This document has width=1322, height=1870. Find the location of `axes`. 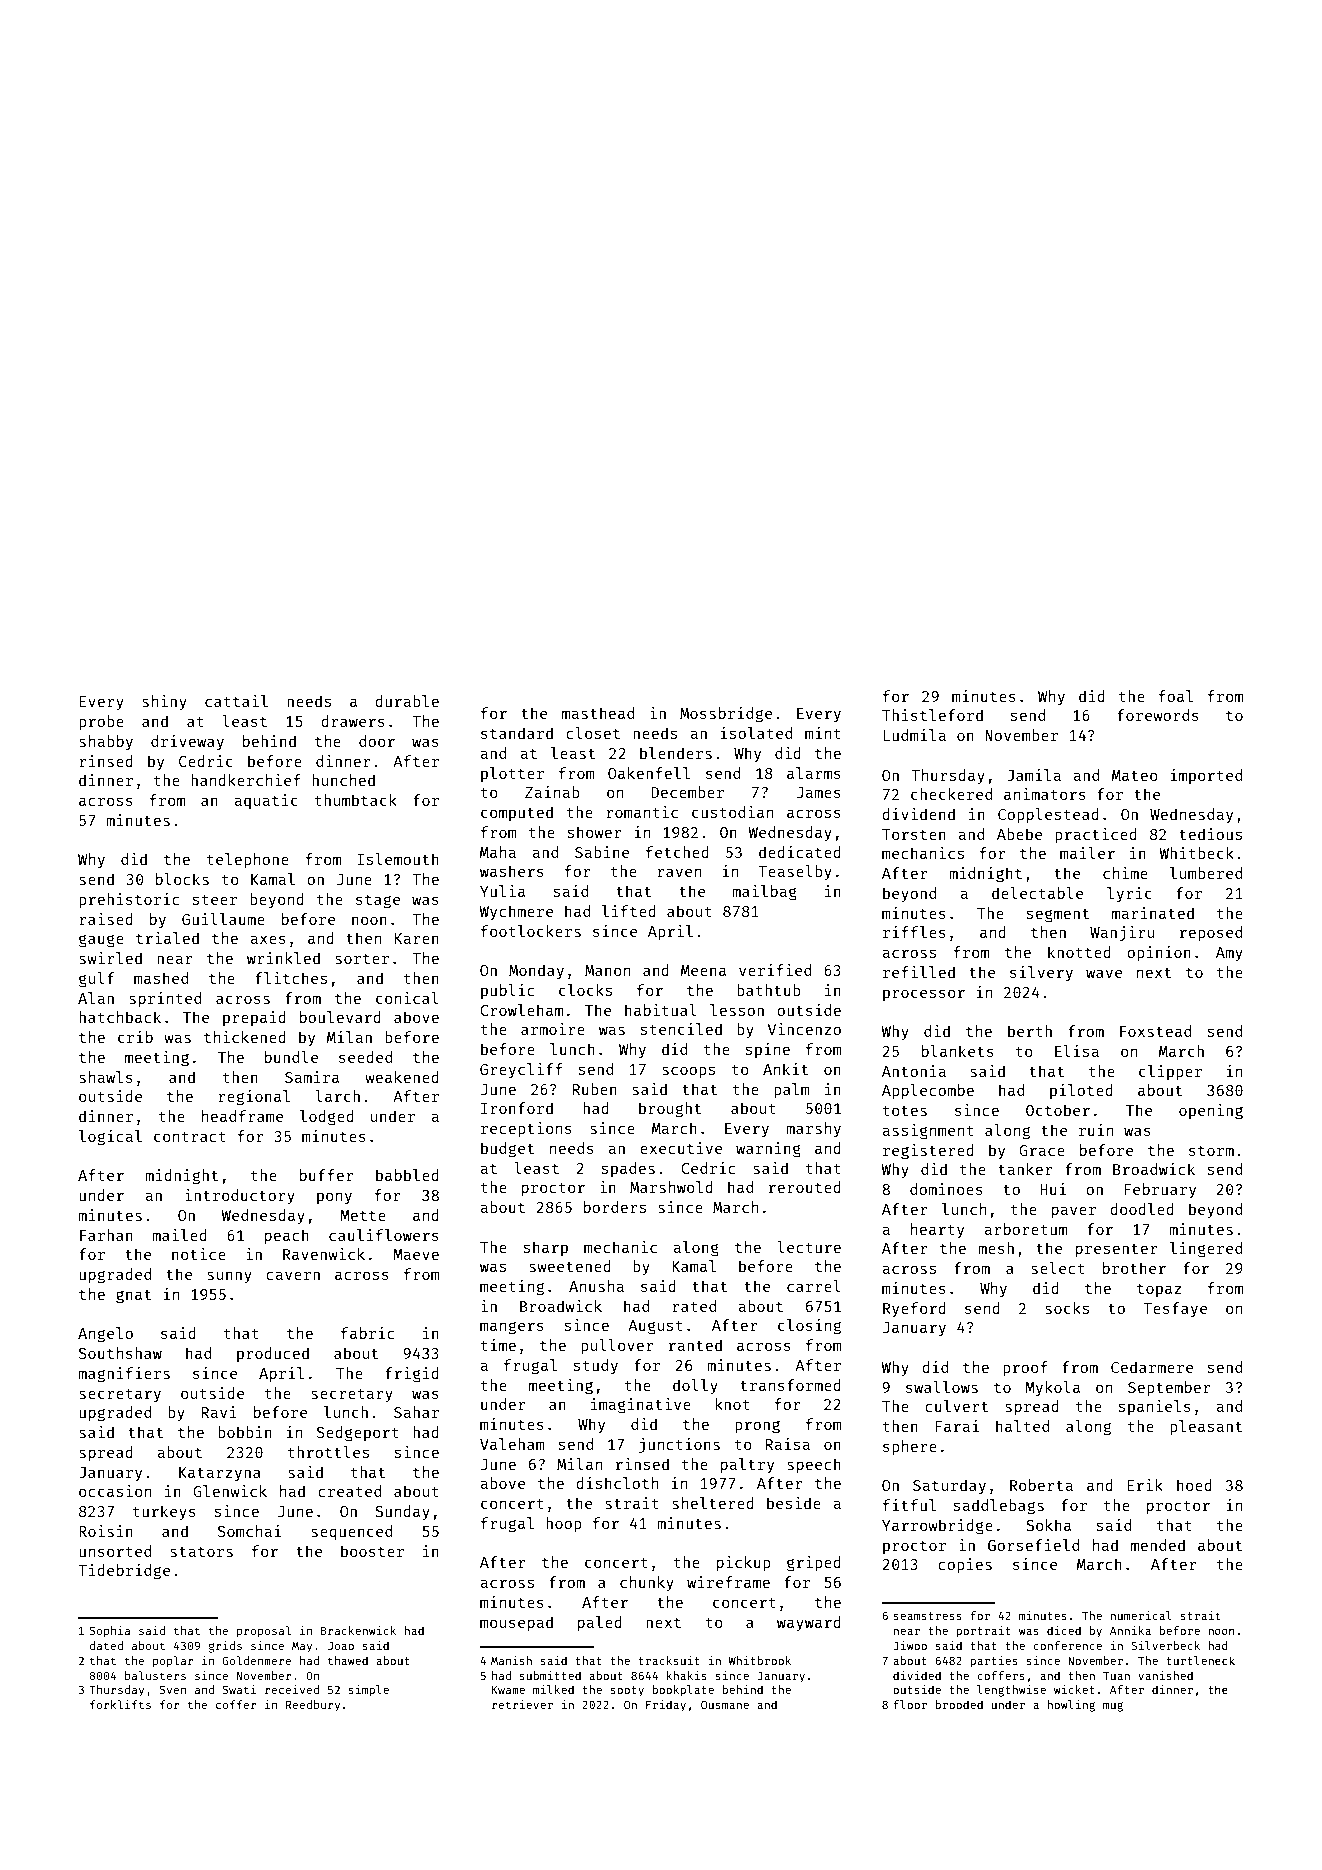

axes is located at coordinates (268, 939).
